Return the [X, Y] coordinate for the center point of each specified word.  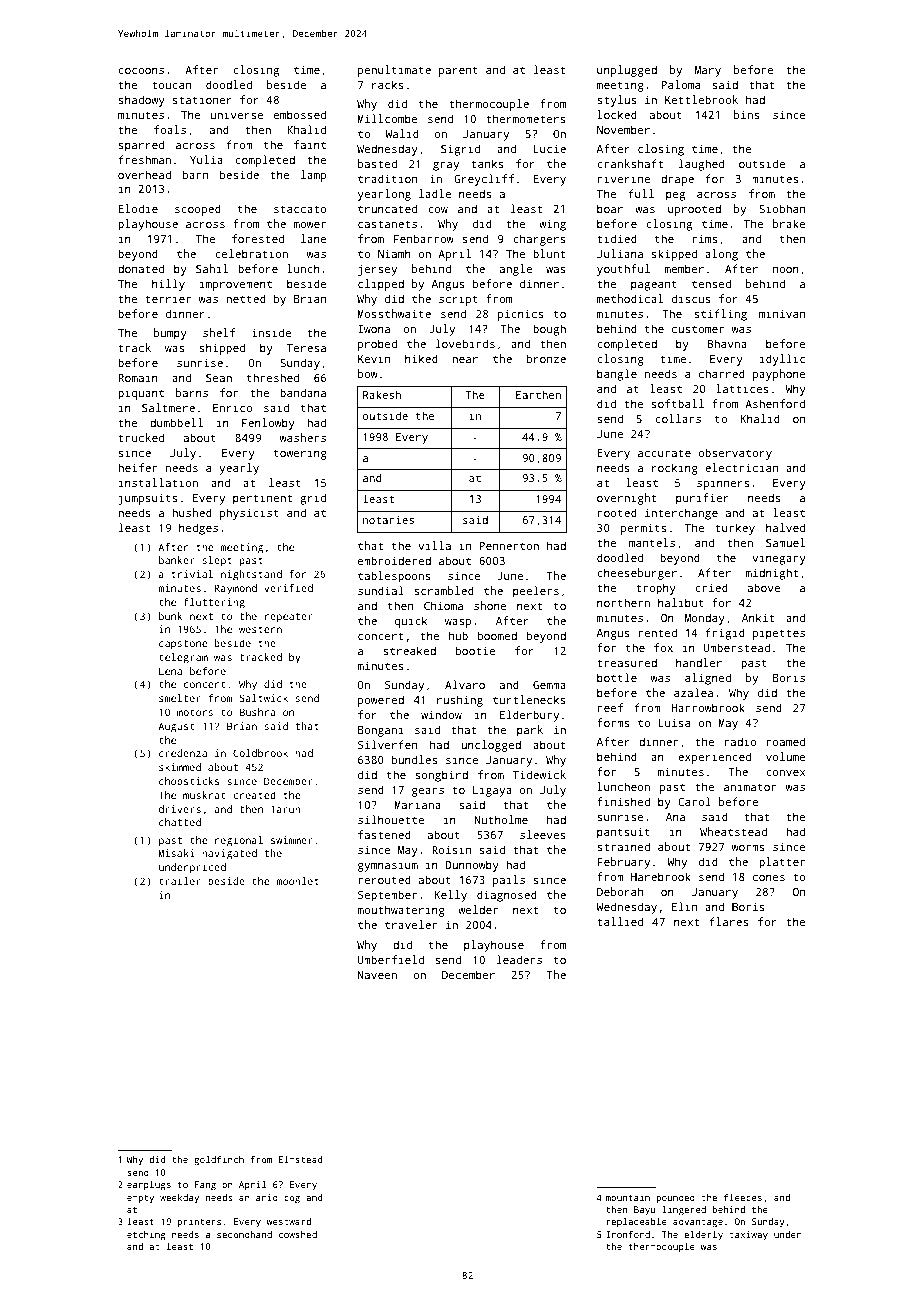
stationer [202, 99]
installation [158, 482]
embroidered [394, 560]
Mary [708, 71]
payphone [779, 375]
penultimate [394, 71]
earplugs [149, 1185]
